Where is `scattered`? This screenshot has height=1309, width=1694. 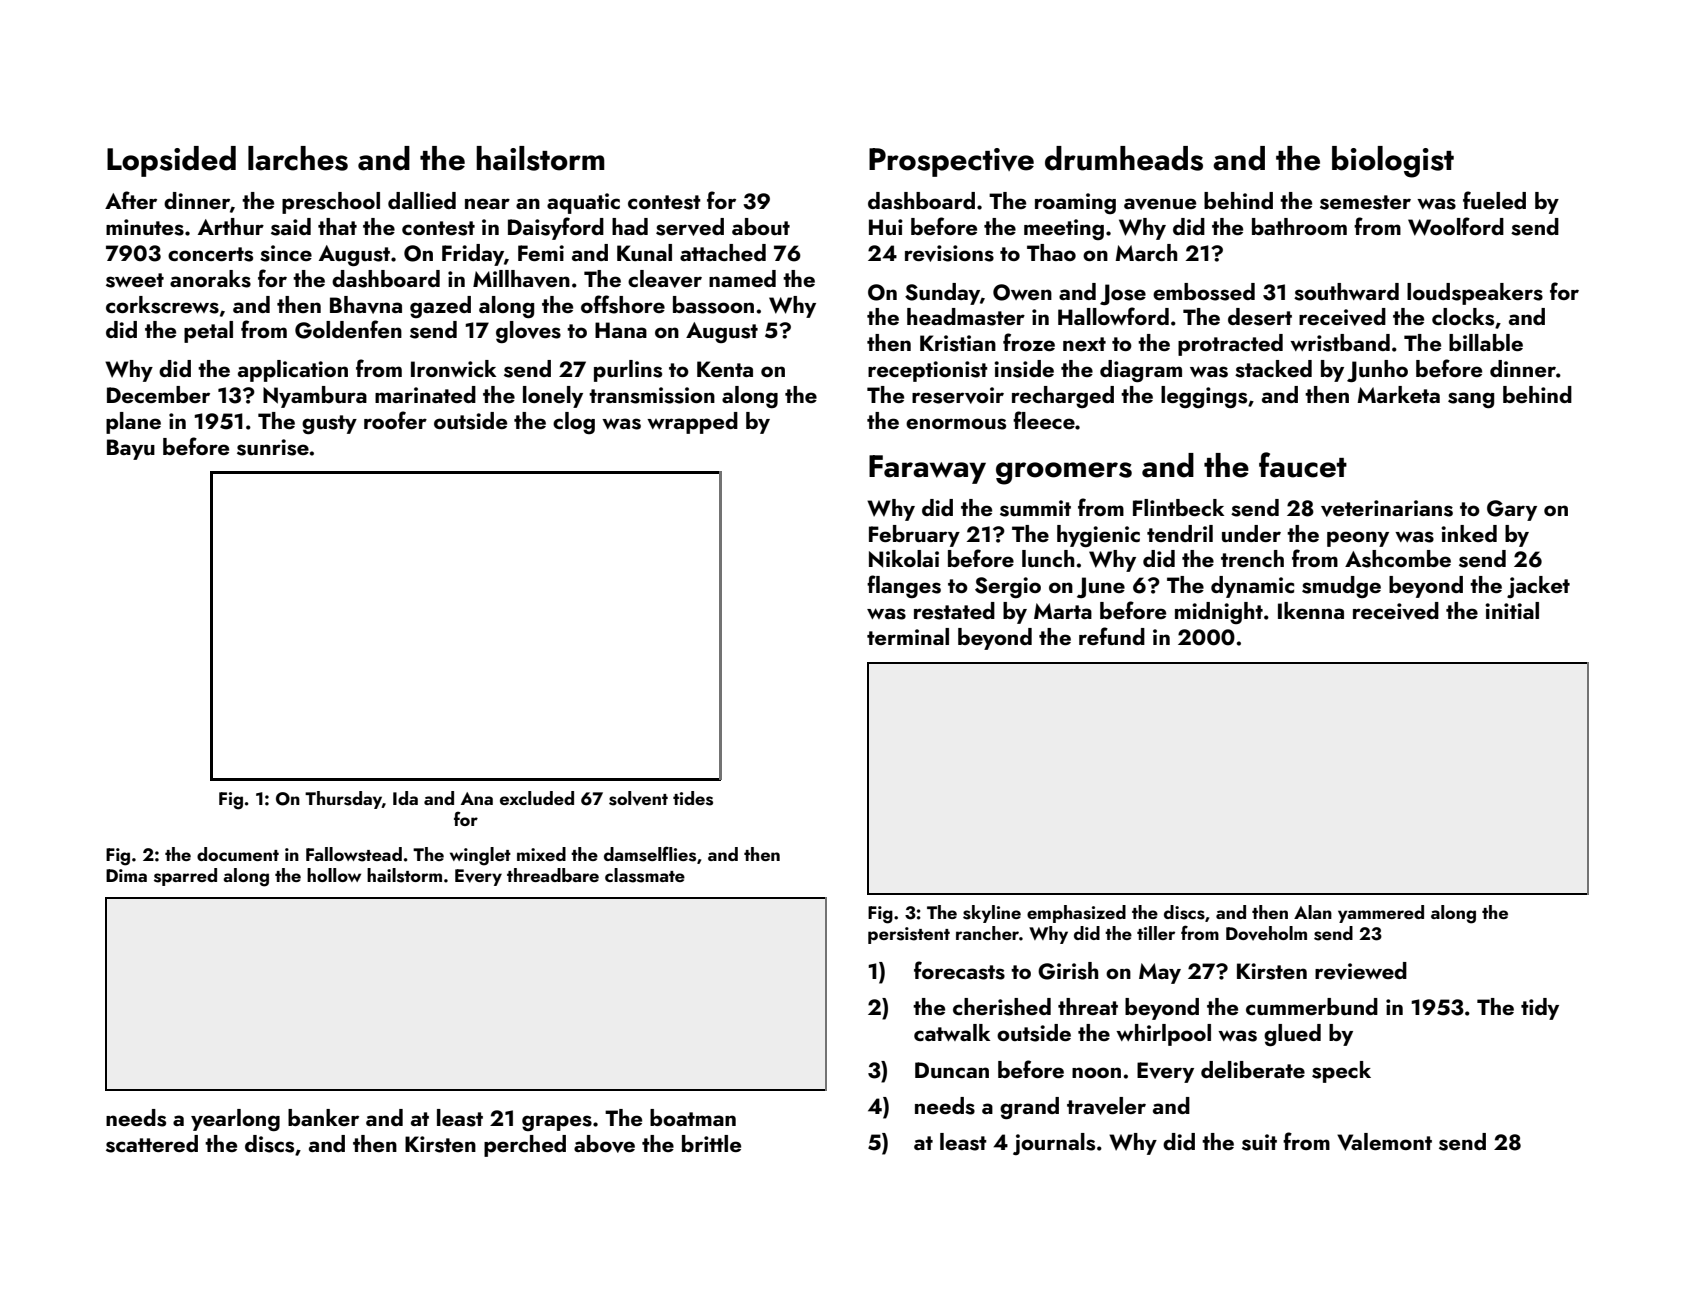 scattered is located at coordinates (152, 1144).
